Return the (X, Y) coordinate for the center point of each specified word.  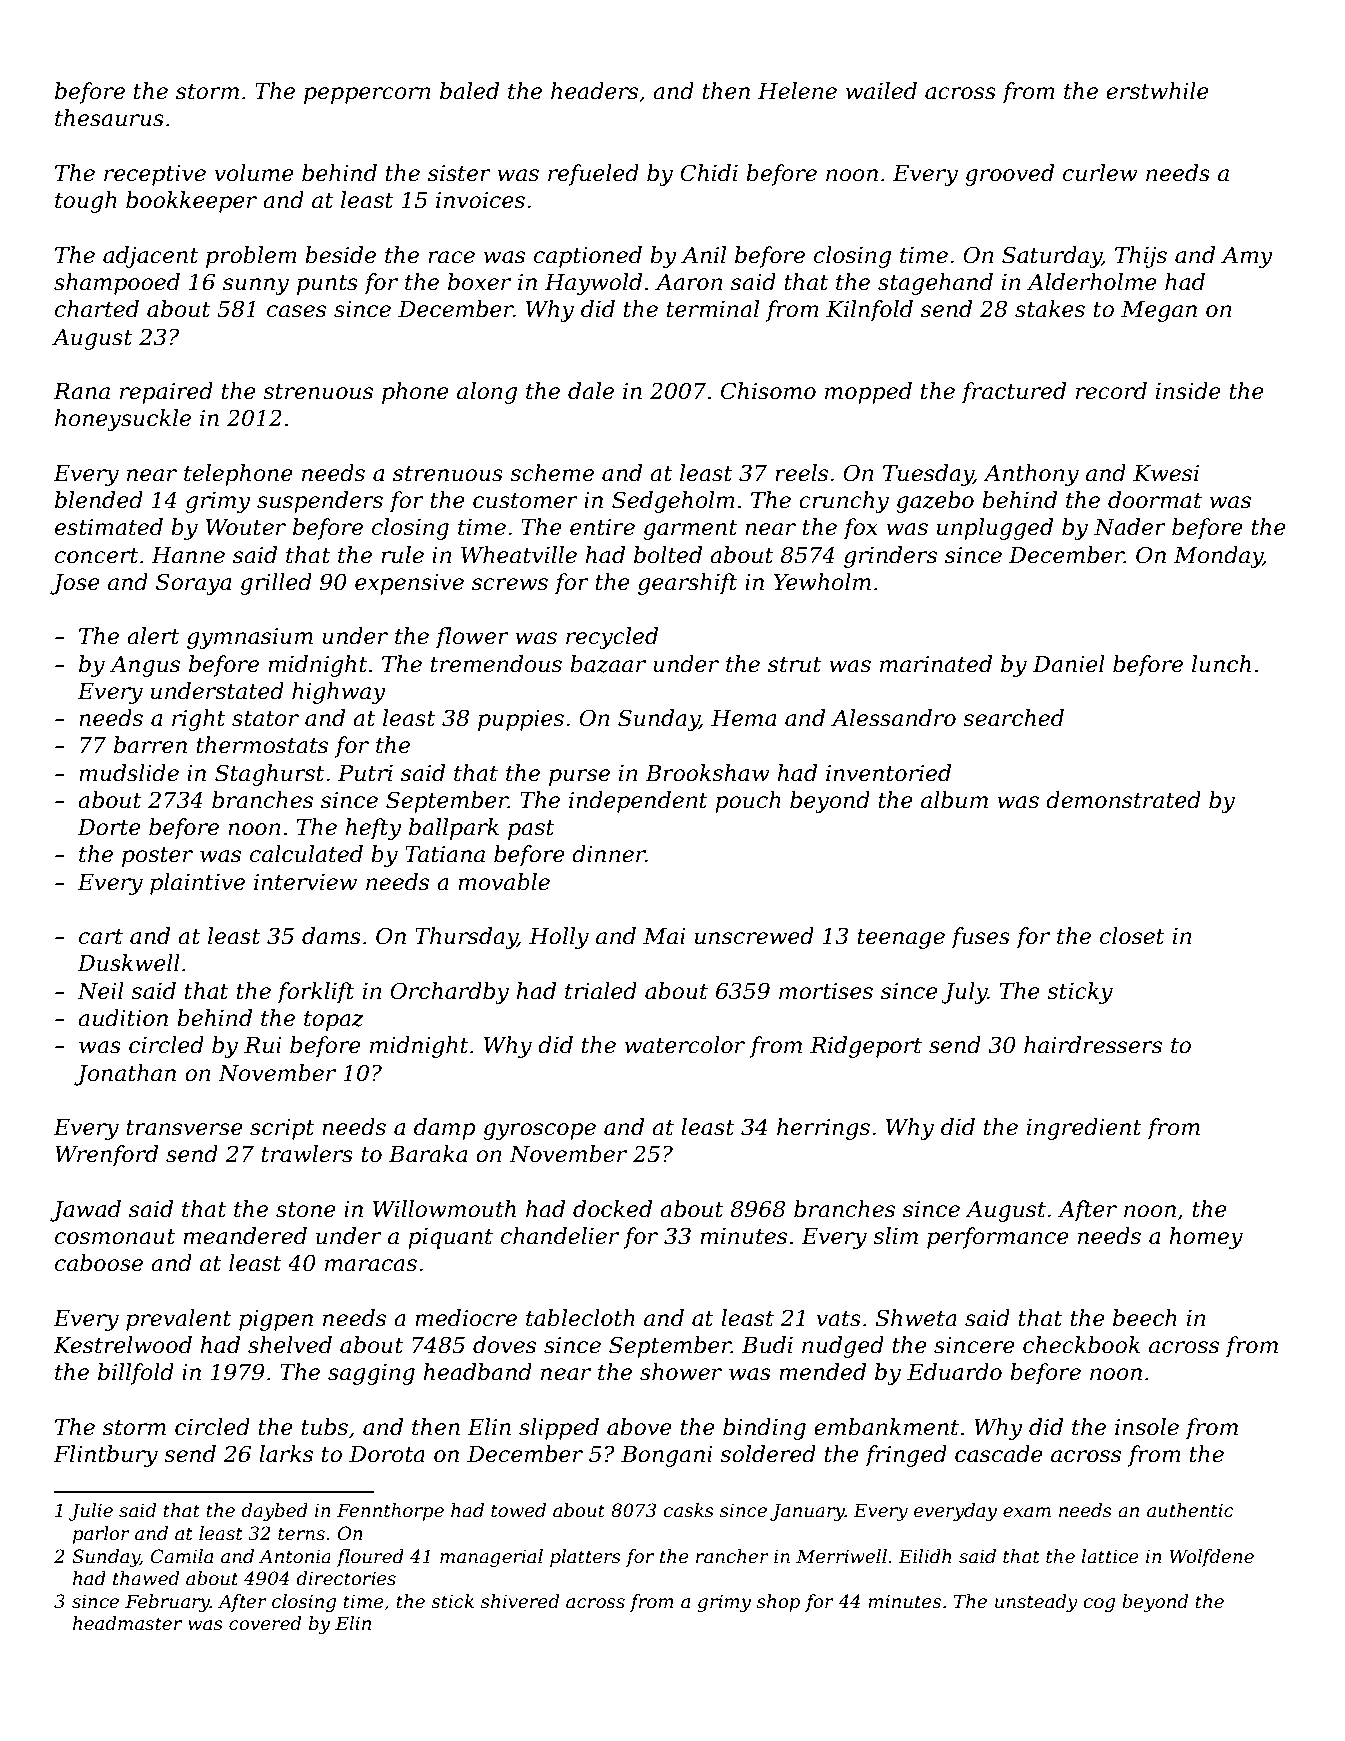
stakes (1050, 309)
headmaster (127, 1623)
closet (1132, 936)
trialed (601, 991)
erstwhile (1157, 91)
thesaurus (109, 118)
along (487, 393)
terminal (713, 309)
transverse (184, 1128)
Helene (797, 91)
